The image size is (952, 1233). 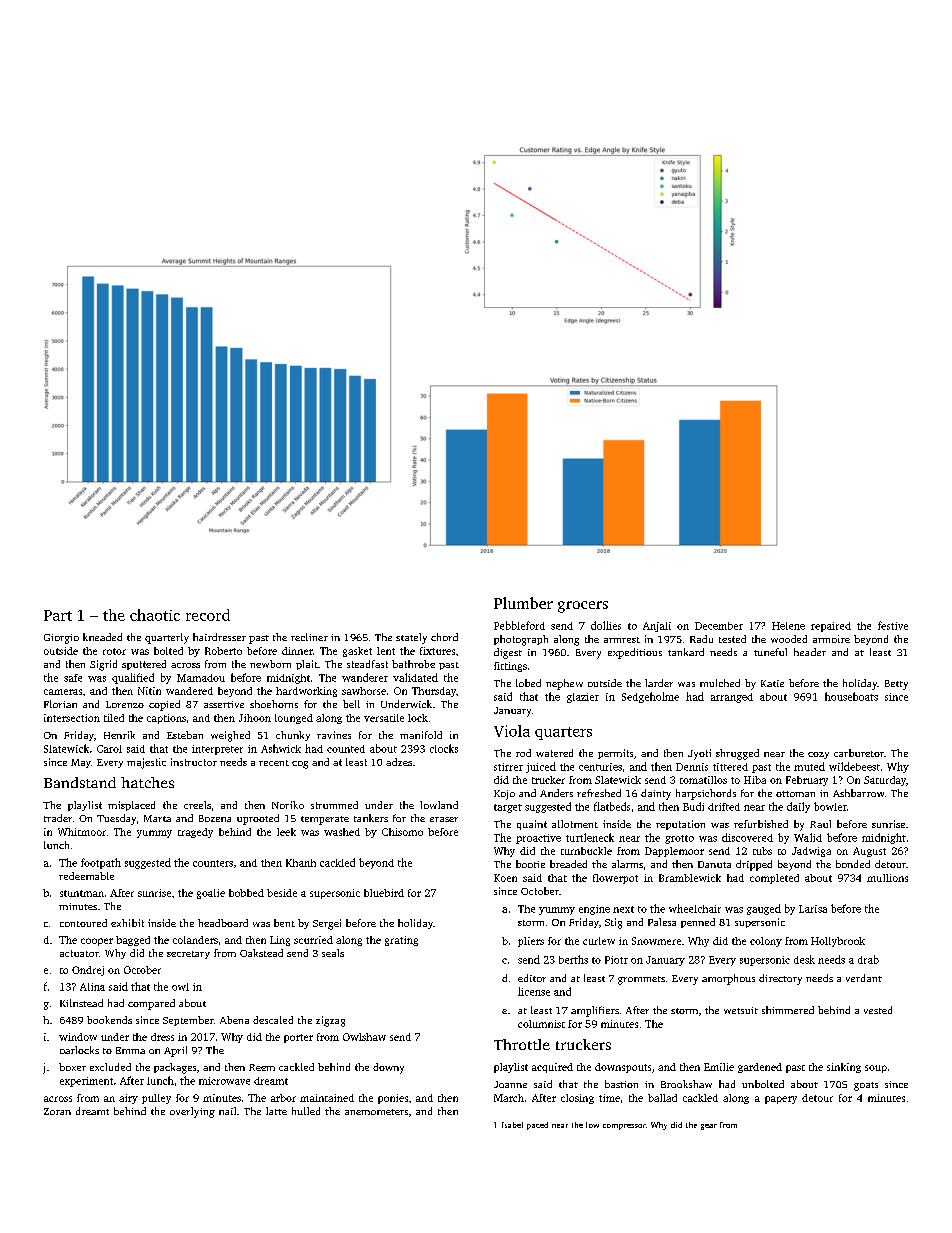 I want to click on Mamadou, so click(x=201, y=678).
